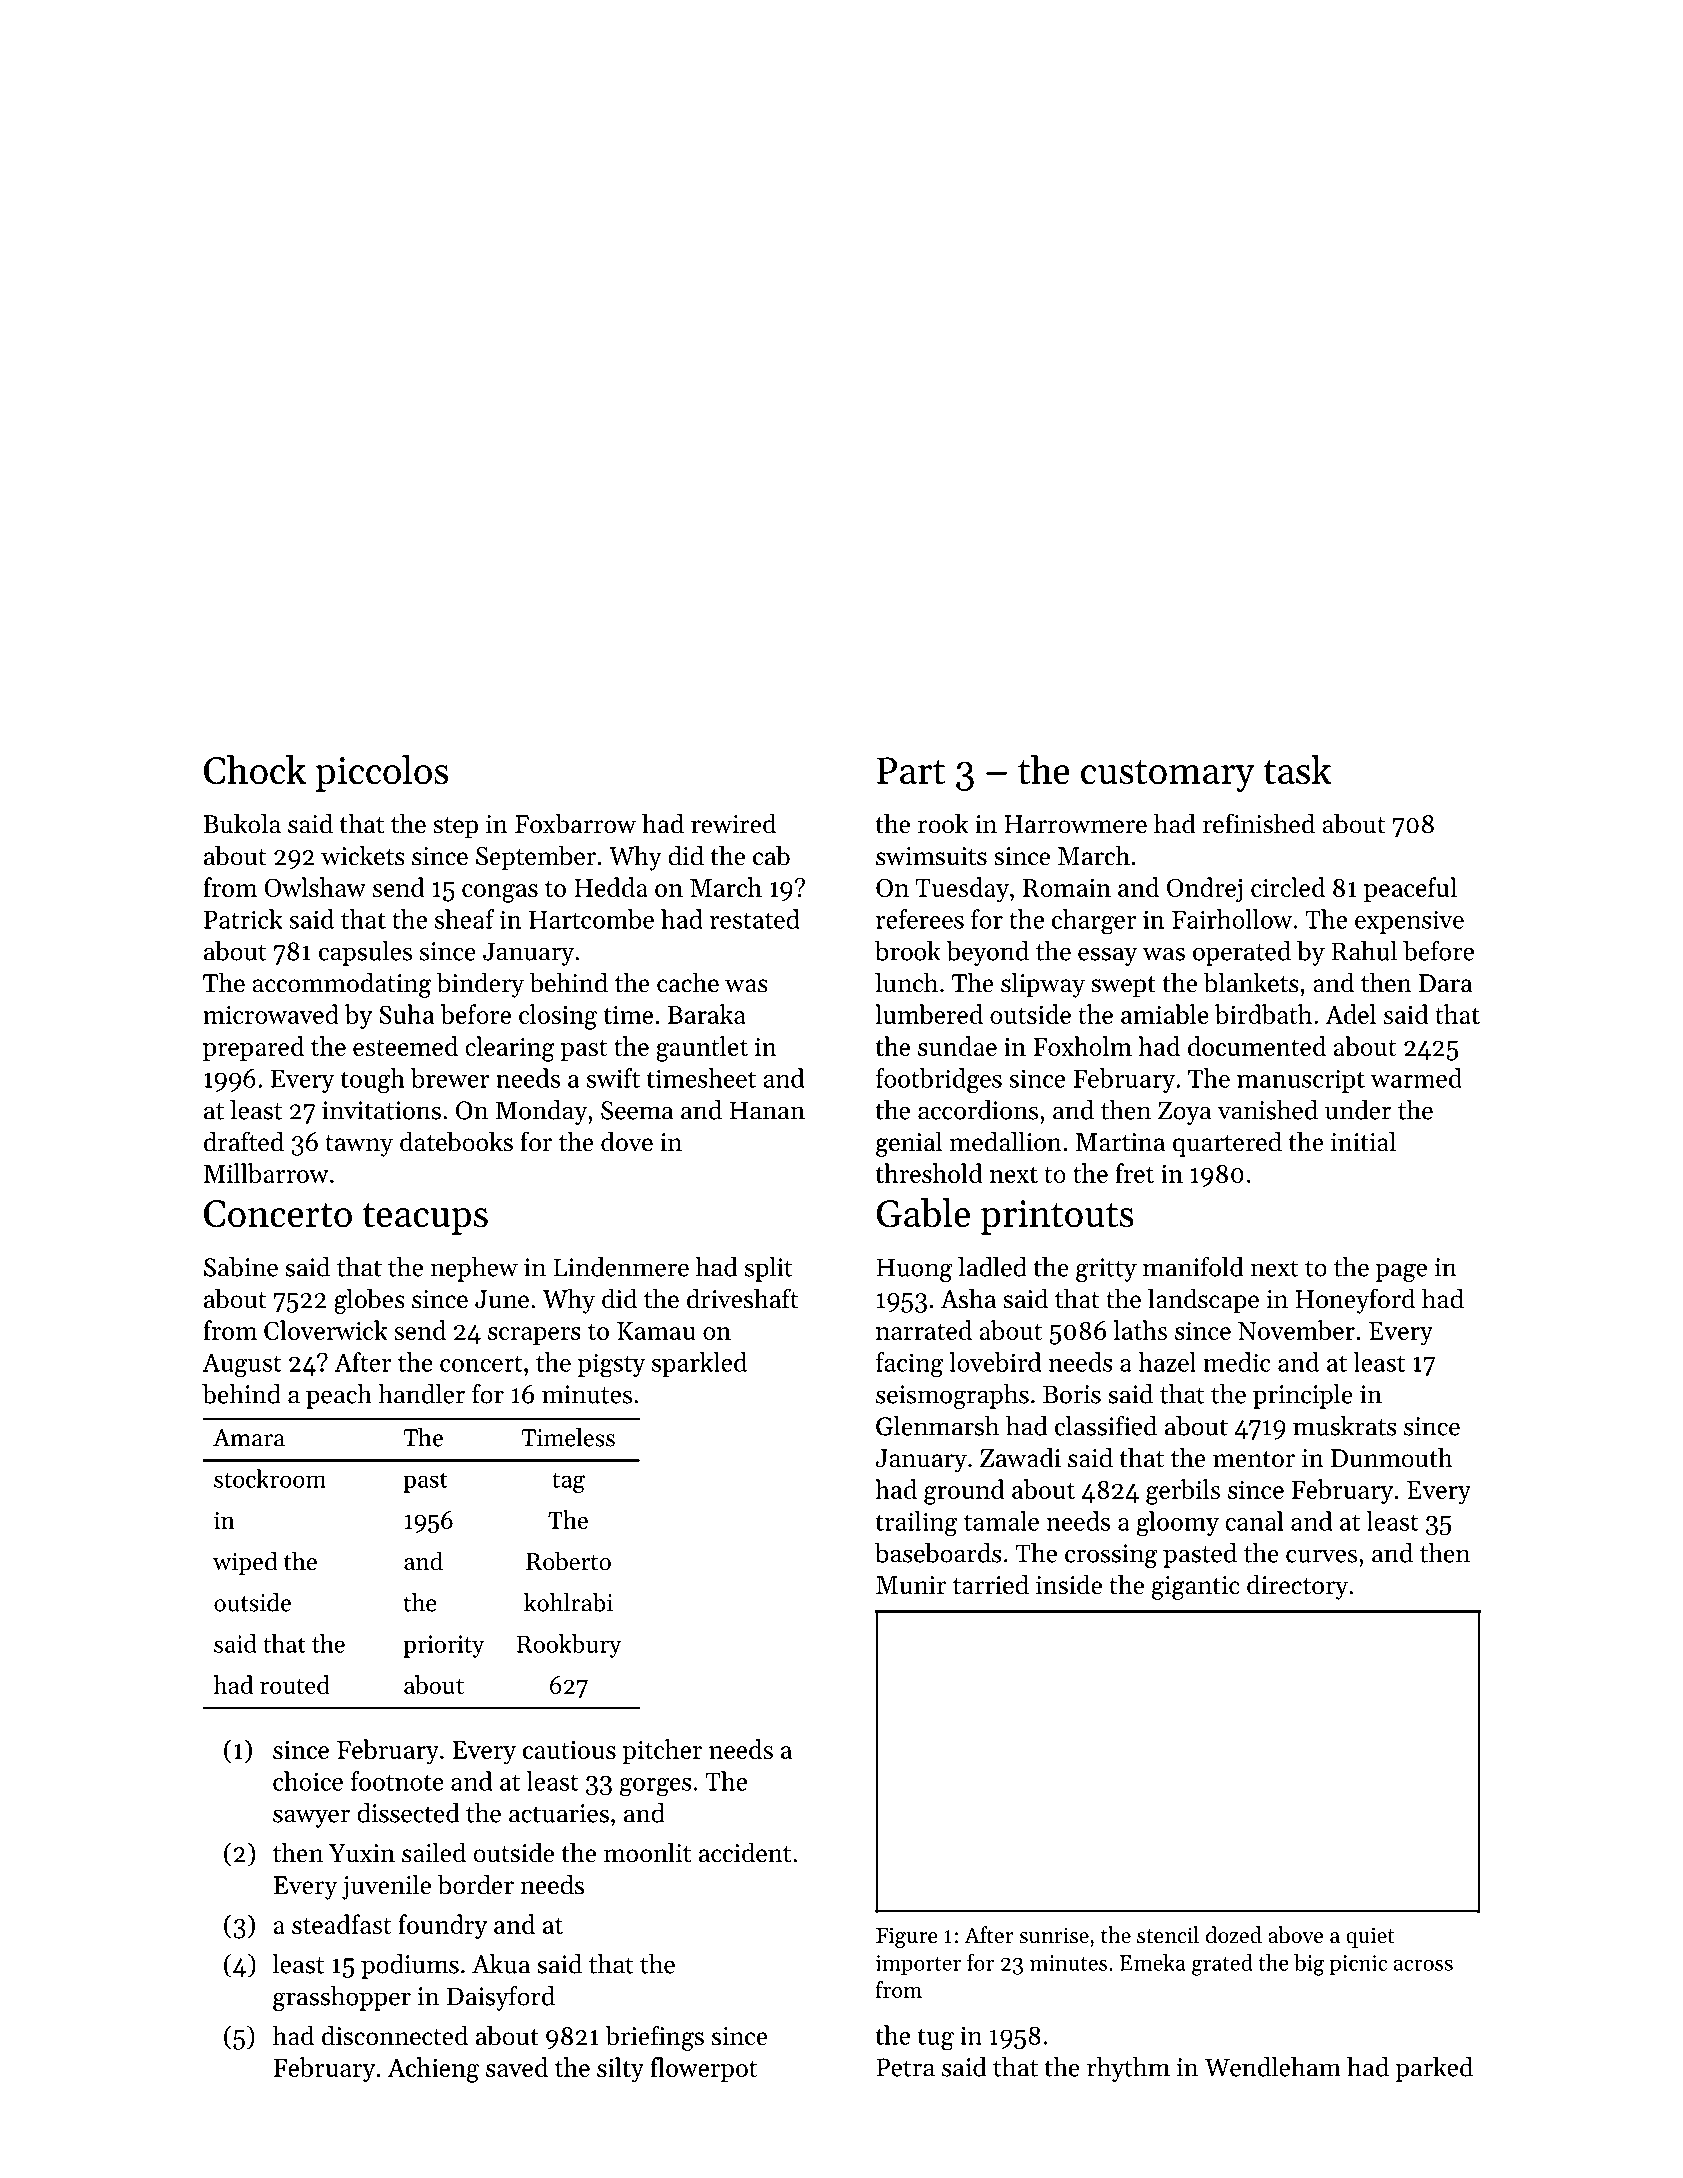 The height and width of the page is (2178, 1683). I want to click on teacups, so click(425, 1219).
